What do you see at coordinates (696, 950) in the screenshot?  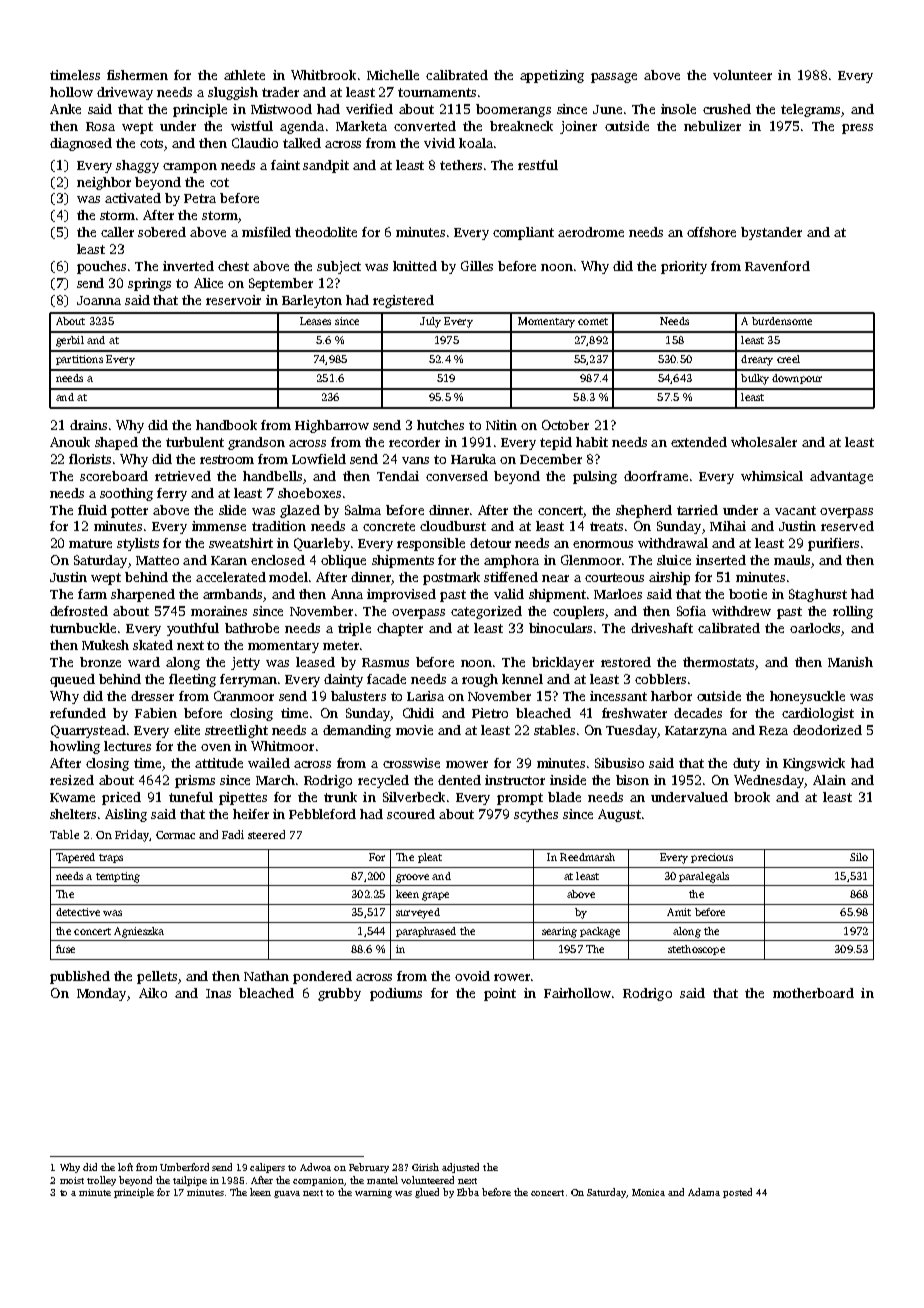 I see `stethoscope` at bounding box center [696, 950].
